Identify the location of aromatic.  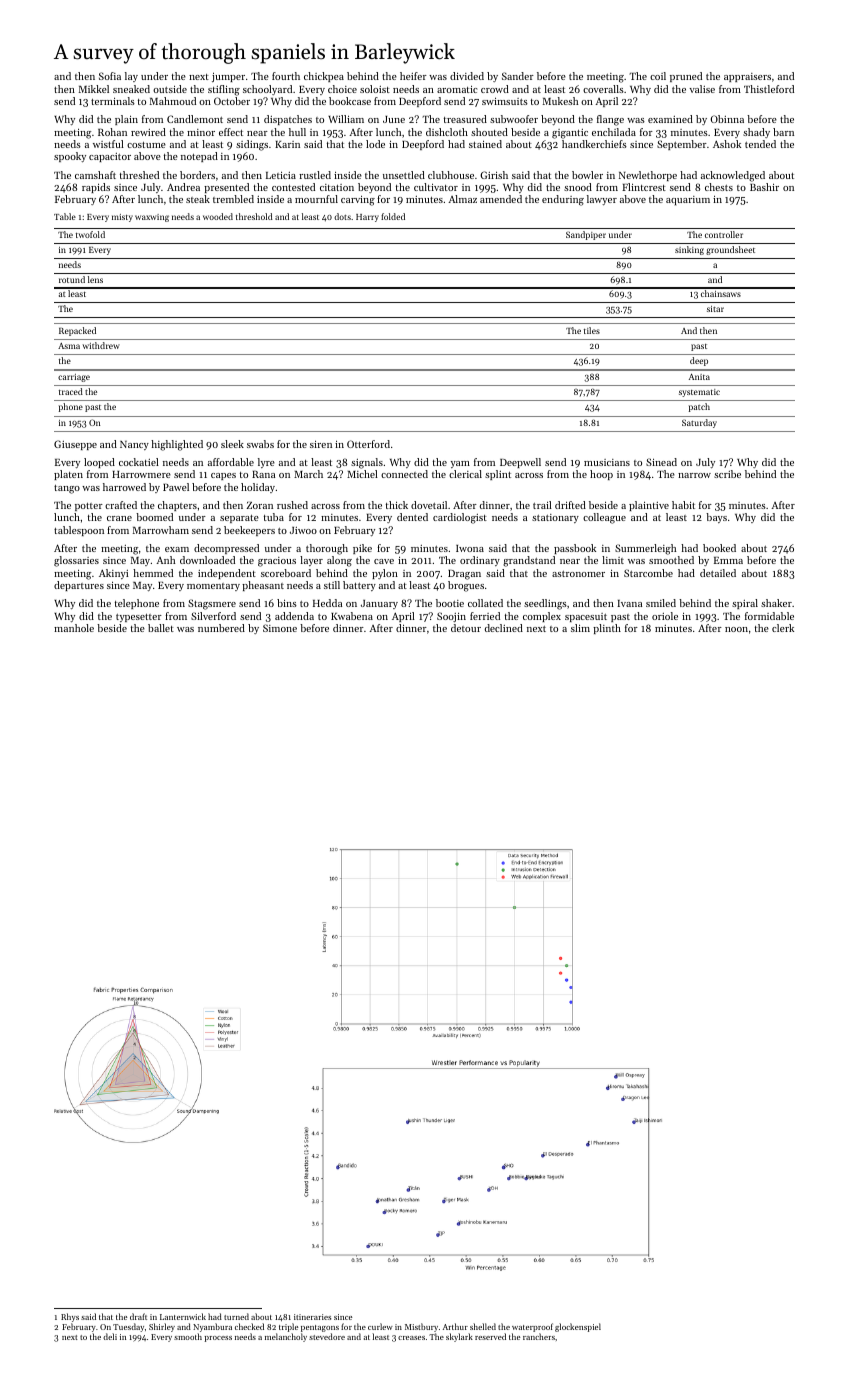
(457, 89).
